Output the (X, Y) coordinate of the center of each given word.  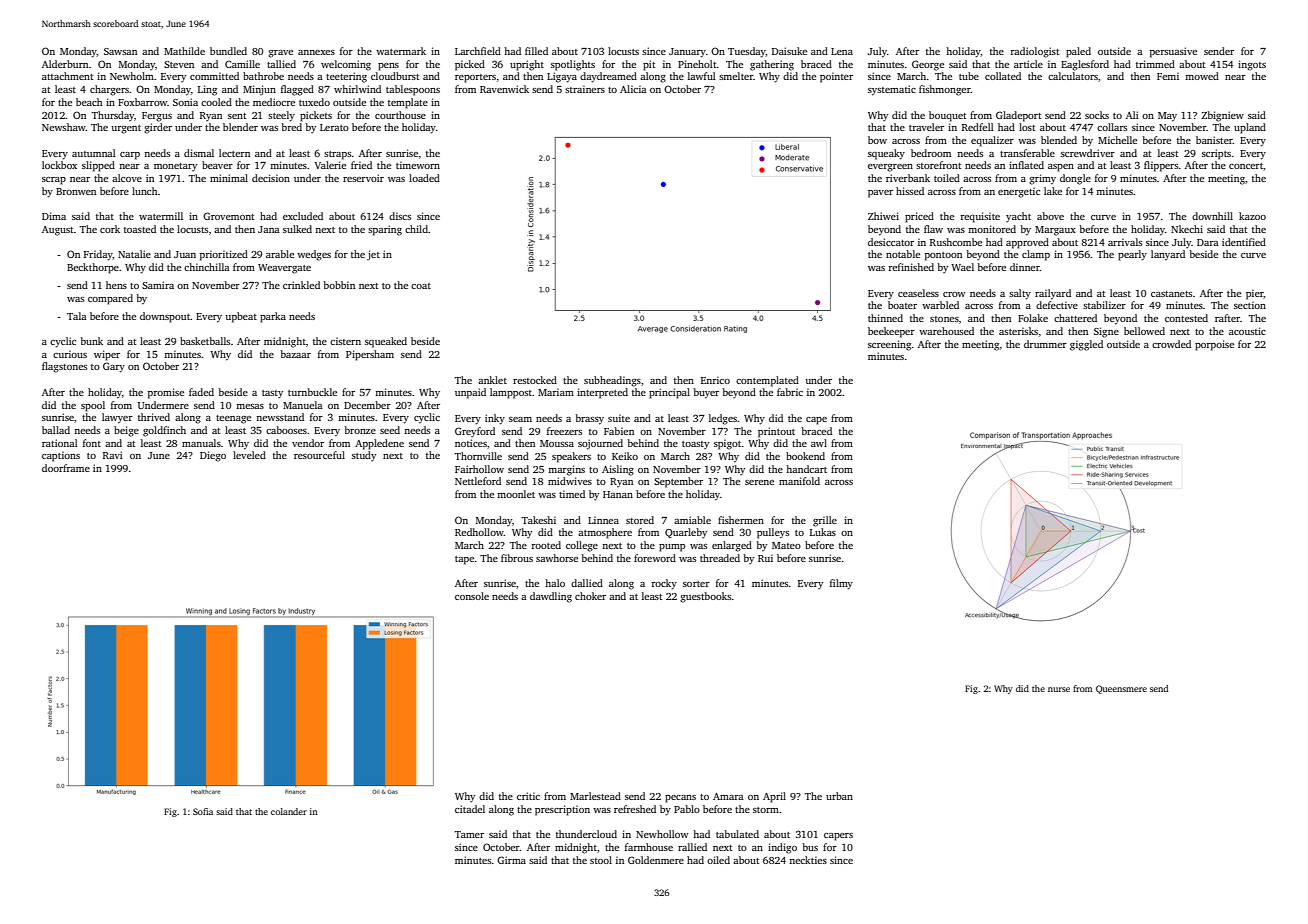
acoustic (1247, 331)
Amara (728, 796)
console (472, 596)
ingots (1252, 65)
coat (421, 286)
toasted (140, 229)
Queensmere (1121, 689)
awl (819, 443)
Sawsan (120, 51)
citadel (470, 809)
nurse (1059, 689)
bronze (360, 430)
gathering (772, 65)
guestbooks (705, 597)
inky (495, 419)
